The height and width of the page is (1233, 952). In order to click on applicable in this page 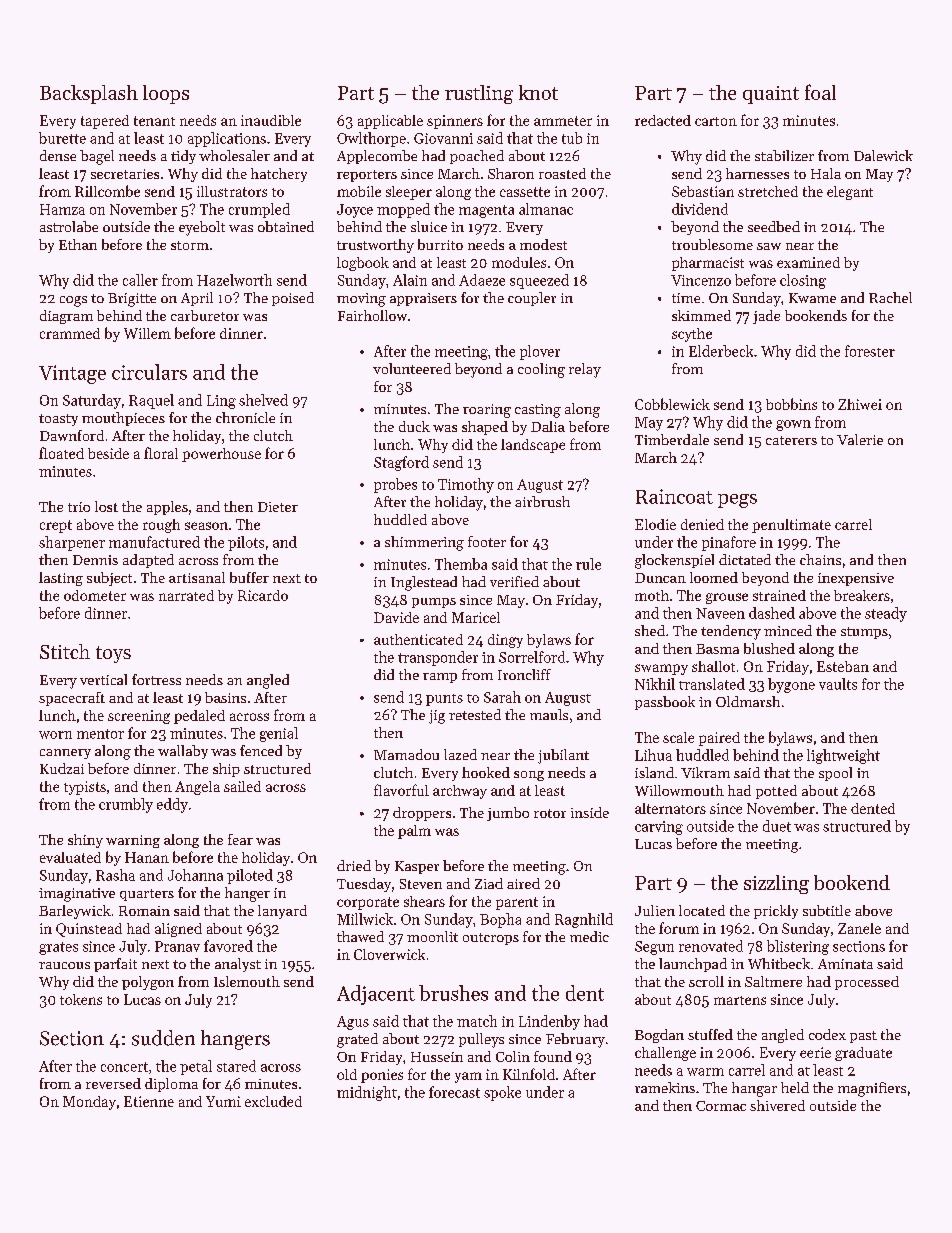, I will do `click(390, 122)`.
